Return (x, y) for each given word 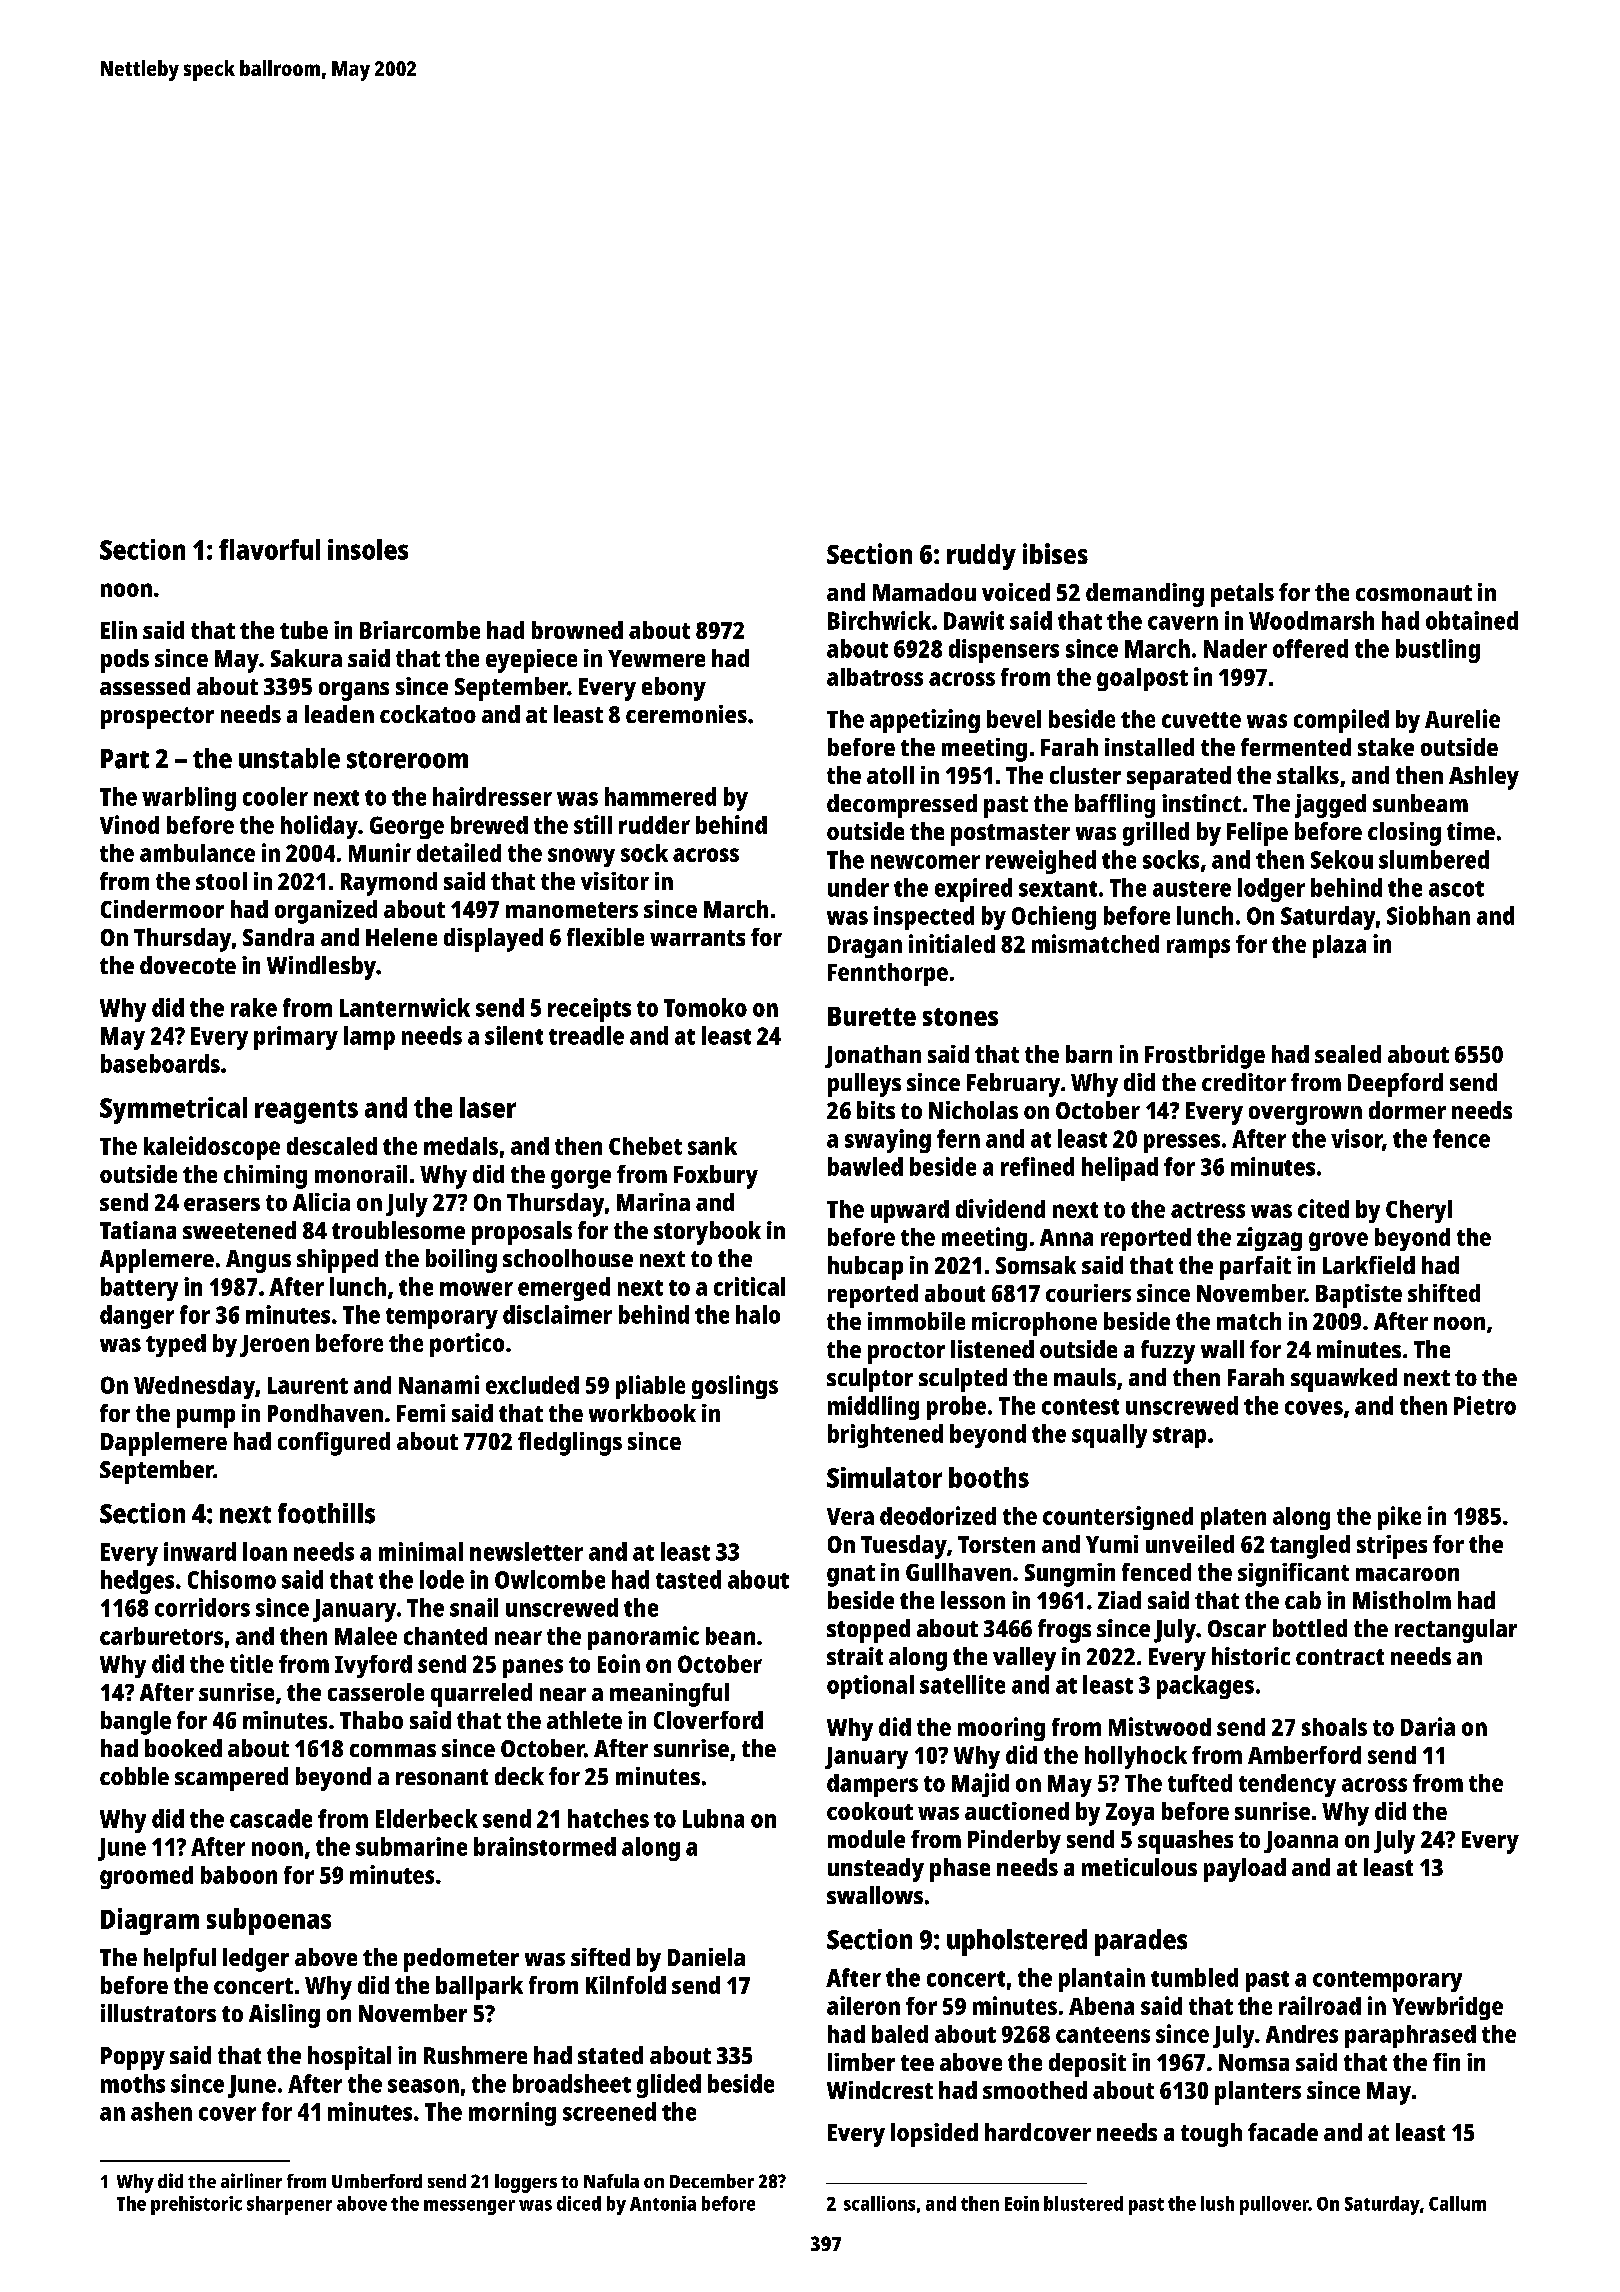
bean (730, 1636)
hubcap (865, 1268)
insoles (368, 549)
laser (488, 1107)
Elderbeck (427, 1818)
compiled (1341, 721)
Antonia (663, 2203)
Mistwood (1160, 1726)
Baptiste (1359, 1296)
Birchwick (879, 620)
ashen (161, 2111)
